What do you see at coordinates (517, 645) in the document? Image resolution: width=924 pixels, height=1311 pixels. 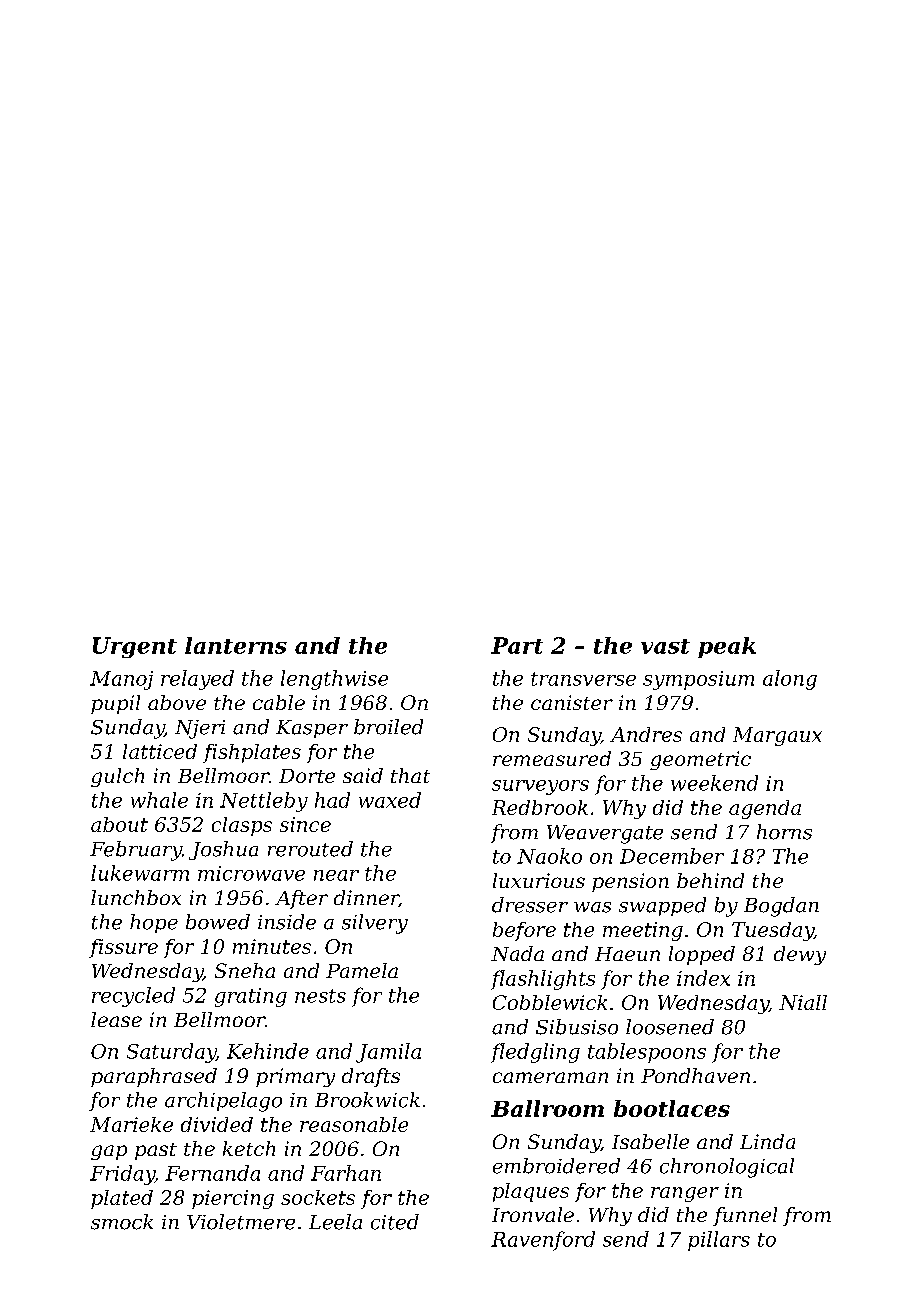 I see `Part` at bounding box center [517, 645].
